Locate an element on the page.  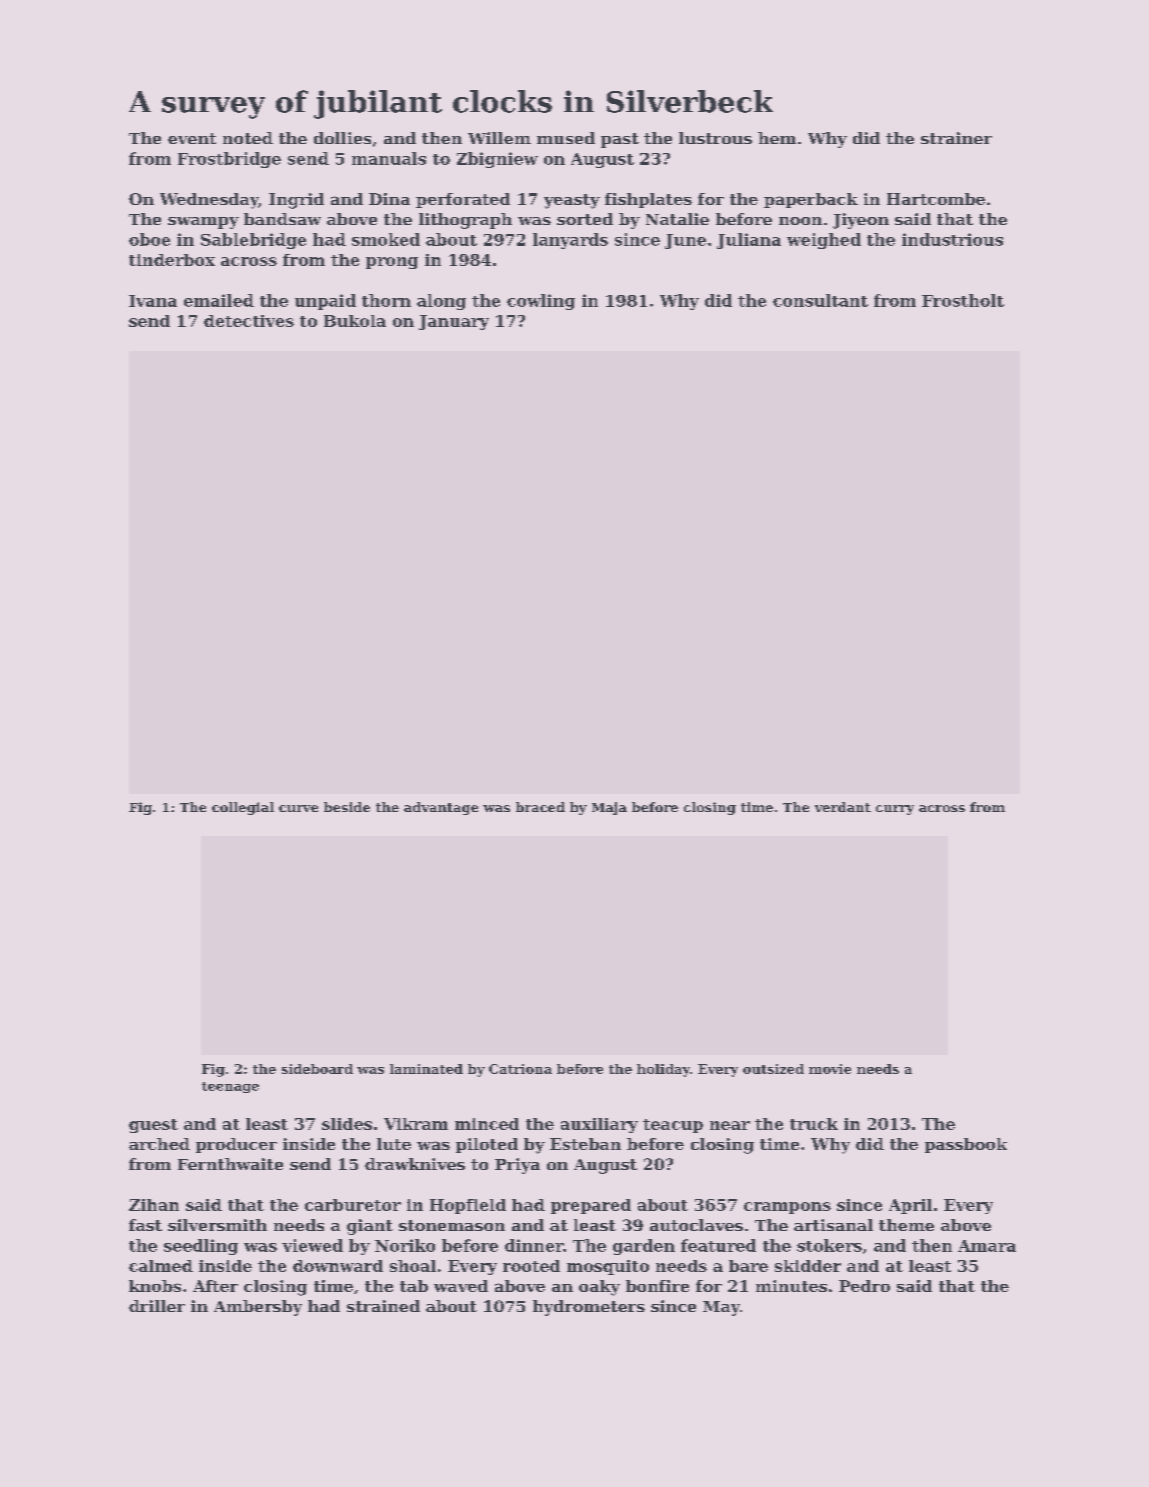
unpaid is located at coordinates (325, 302).
